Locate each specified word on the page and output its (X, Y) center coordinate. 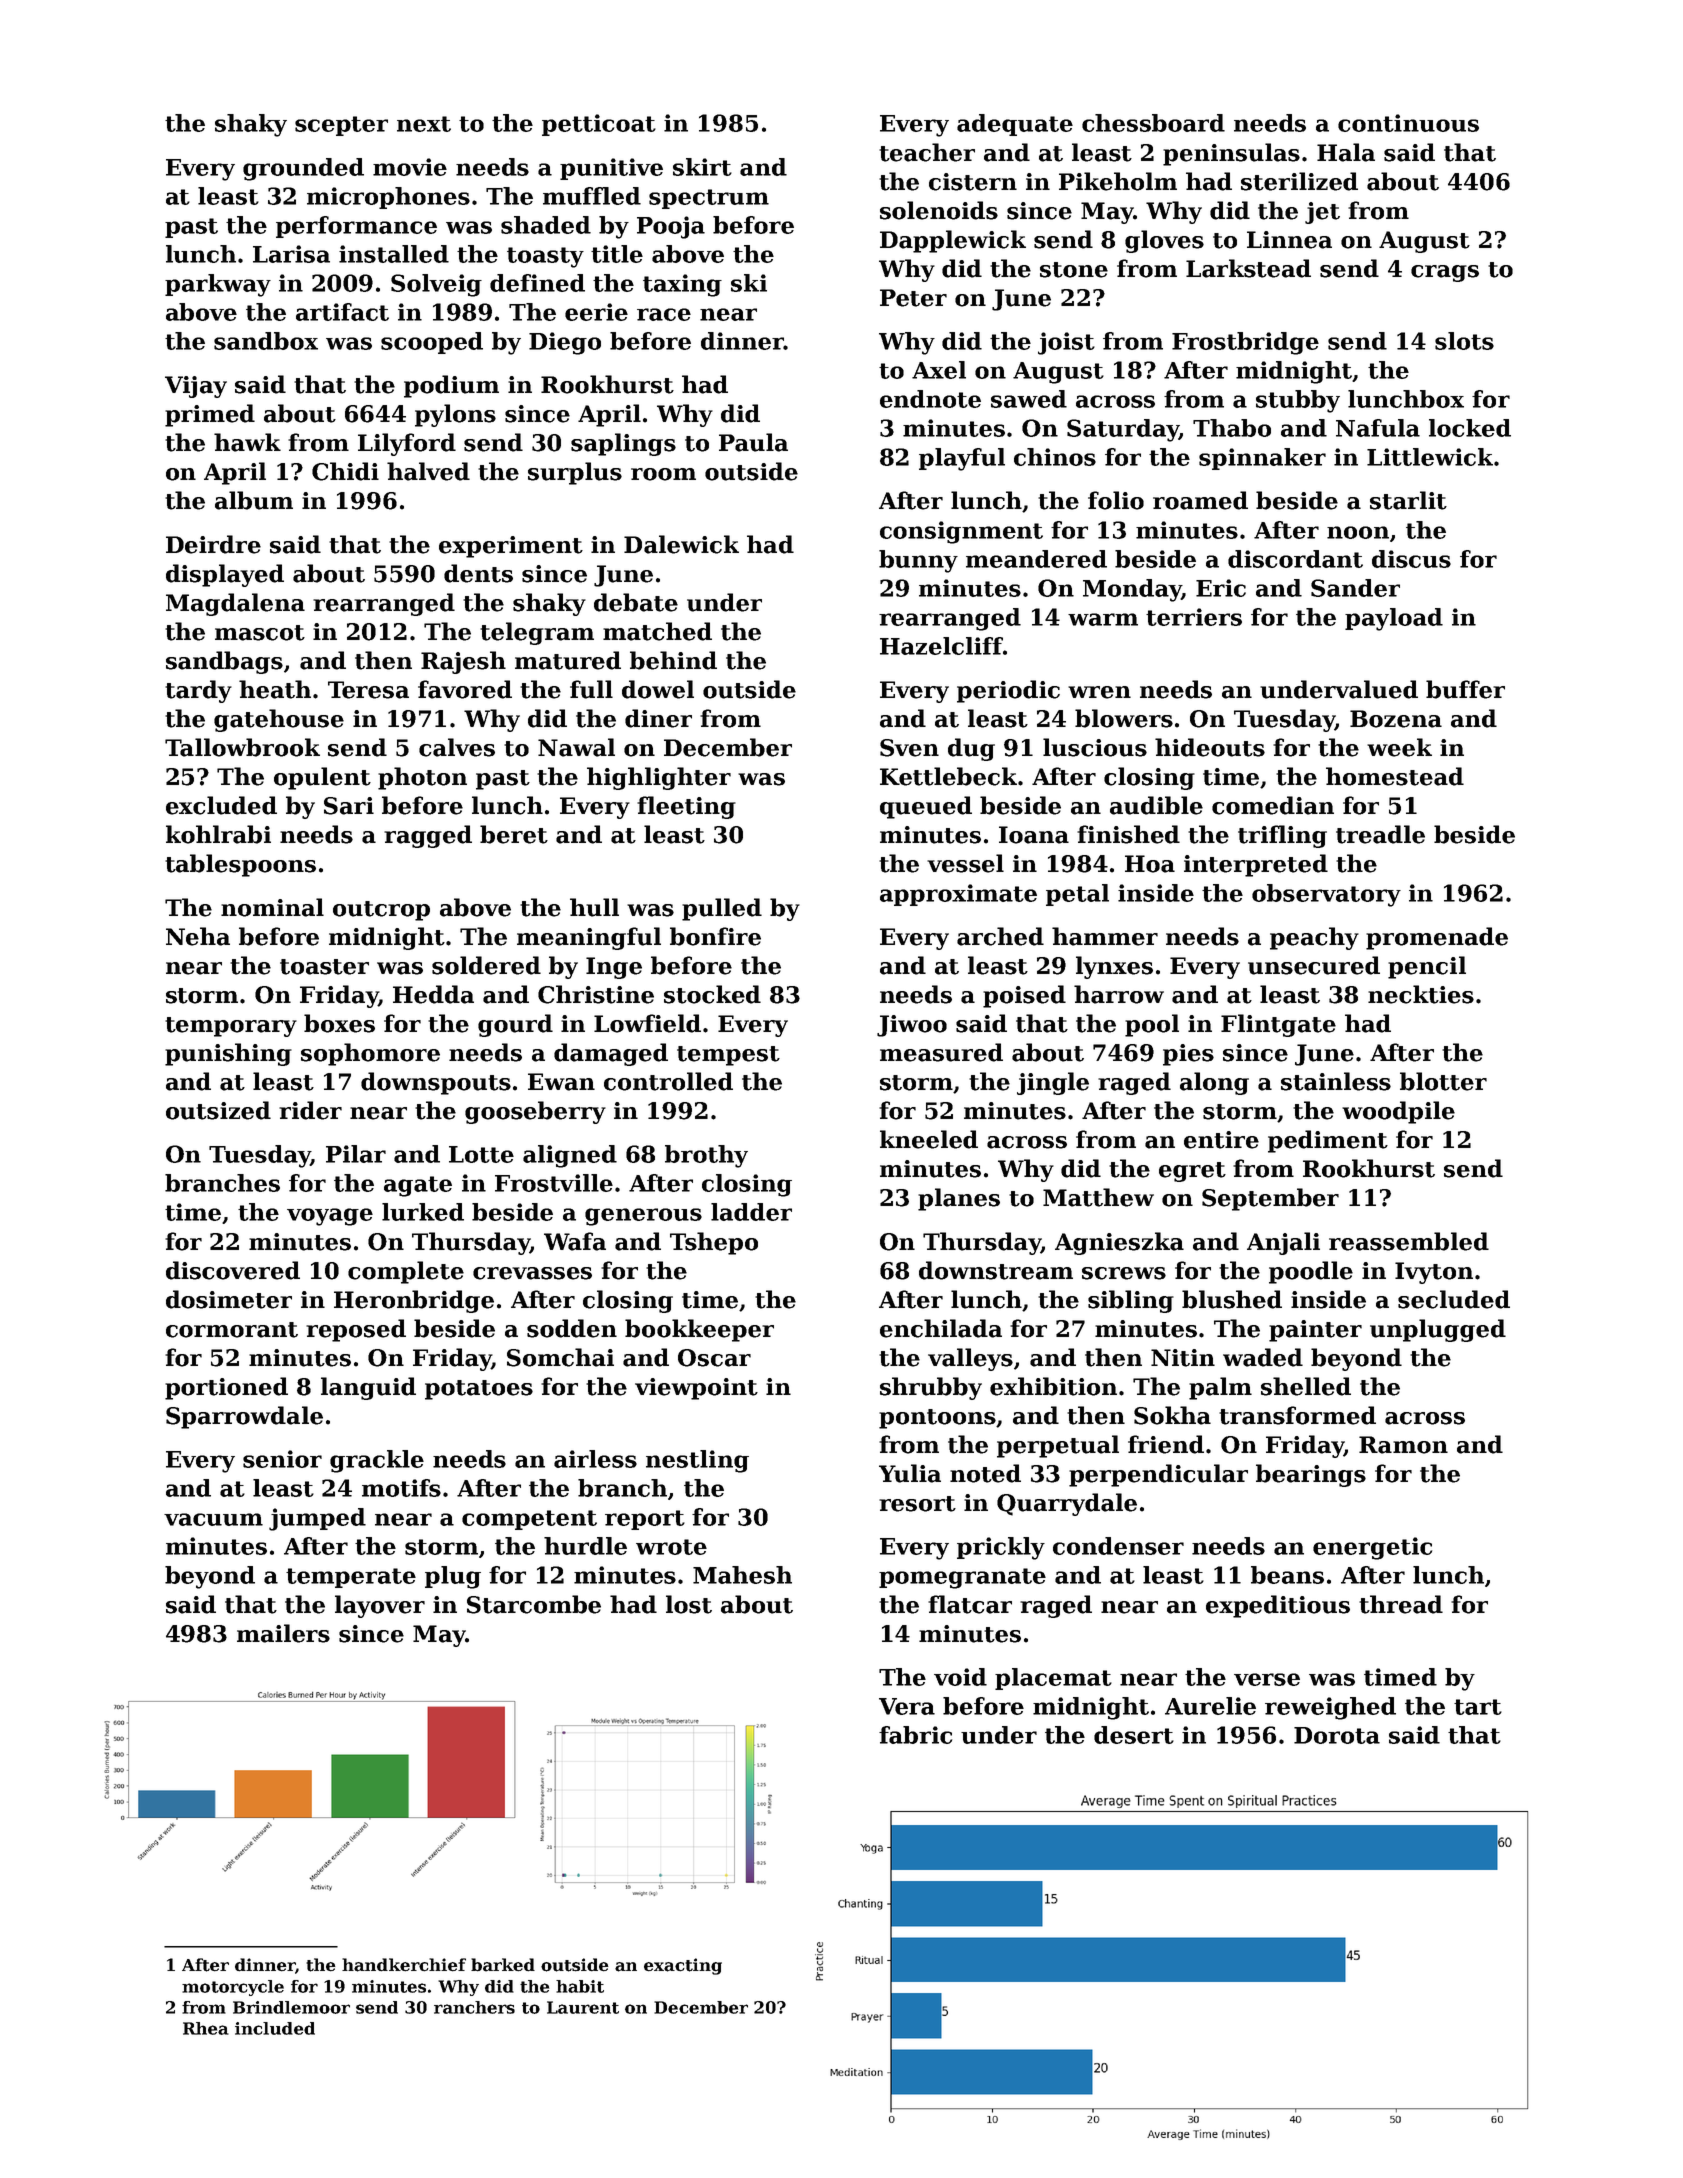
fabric (915, 1735)
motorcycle (233, 1988)
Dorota (1337, 1735)
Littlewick (1430, 457)
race (664, 314)
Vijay (196, 387)
